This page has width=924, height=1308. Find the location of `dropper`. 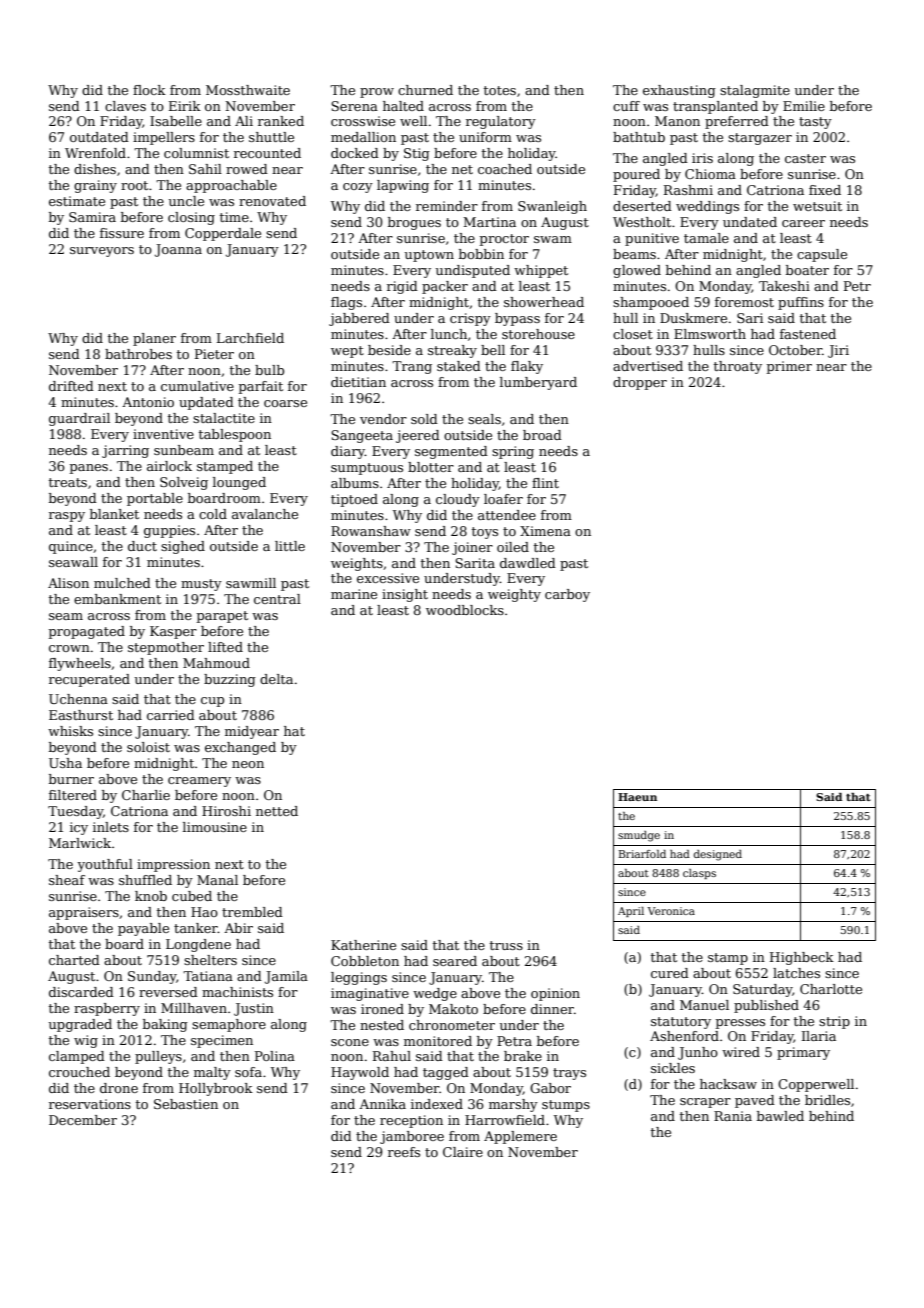

dropper is located at coordinates (640, 383).
